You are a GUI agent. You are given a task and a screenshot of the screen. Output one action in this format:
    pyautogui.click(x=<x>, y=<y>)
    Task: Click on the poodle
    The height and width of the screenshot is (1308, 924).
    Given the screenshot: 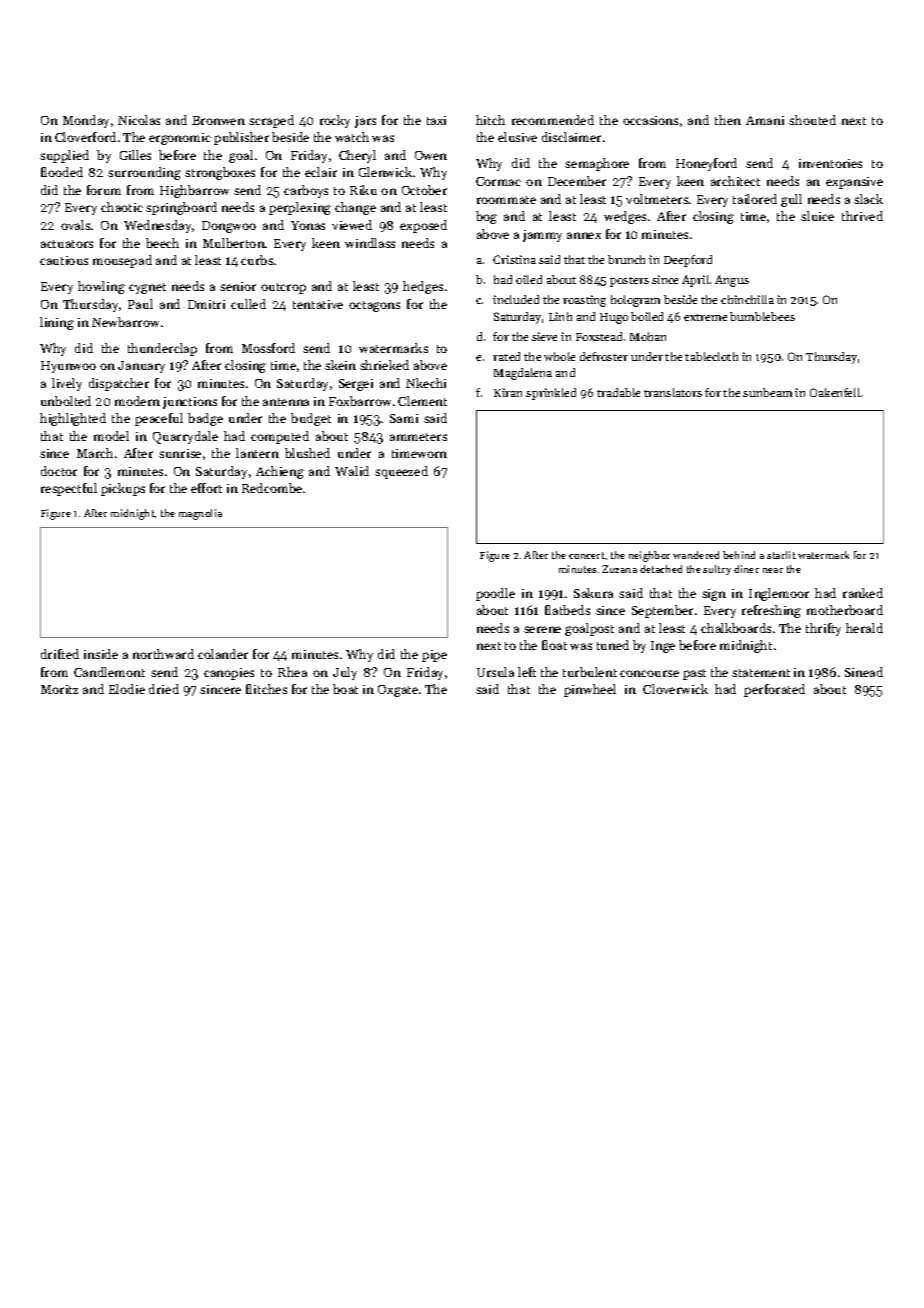 What is the action you would take?
    pyautogui.click(x=495, y=594)
